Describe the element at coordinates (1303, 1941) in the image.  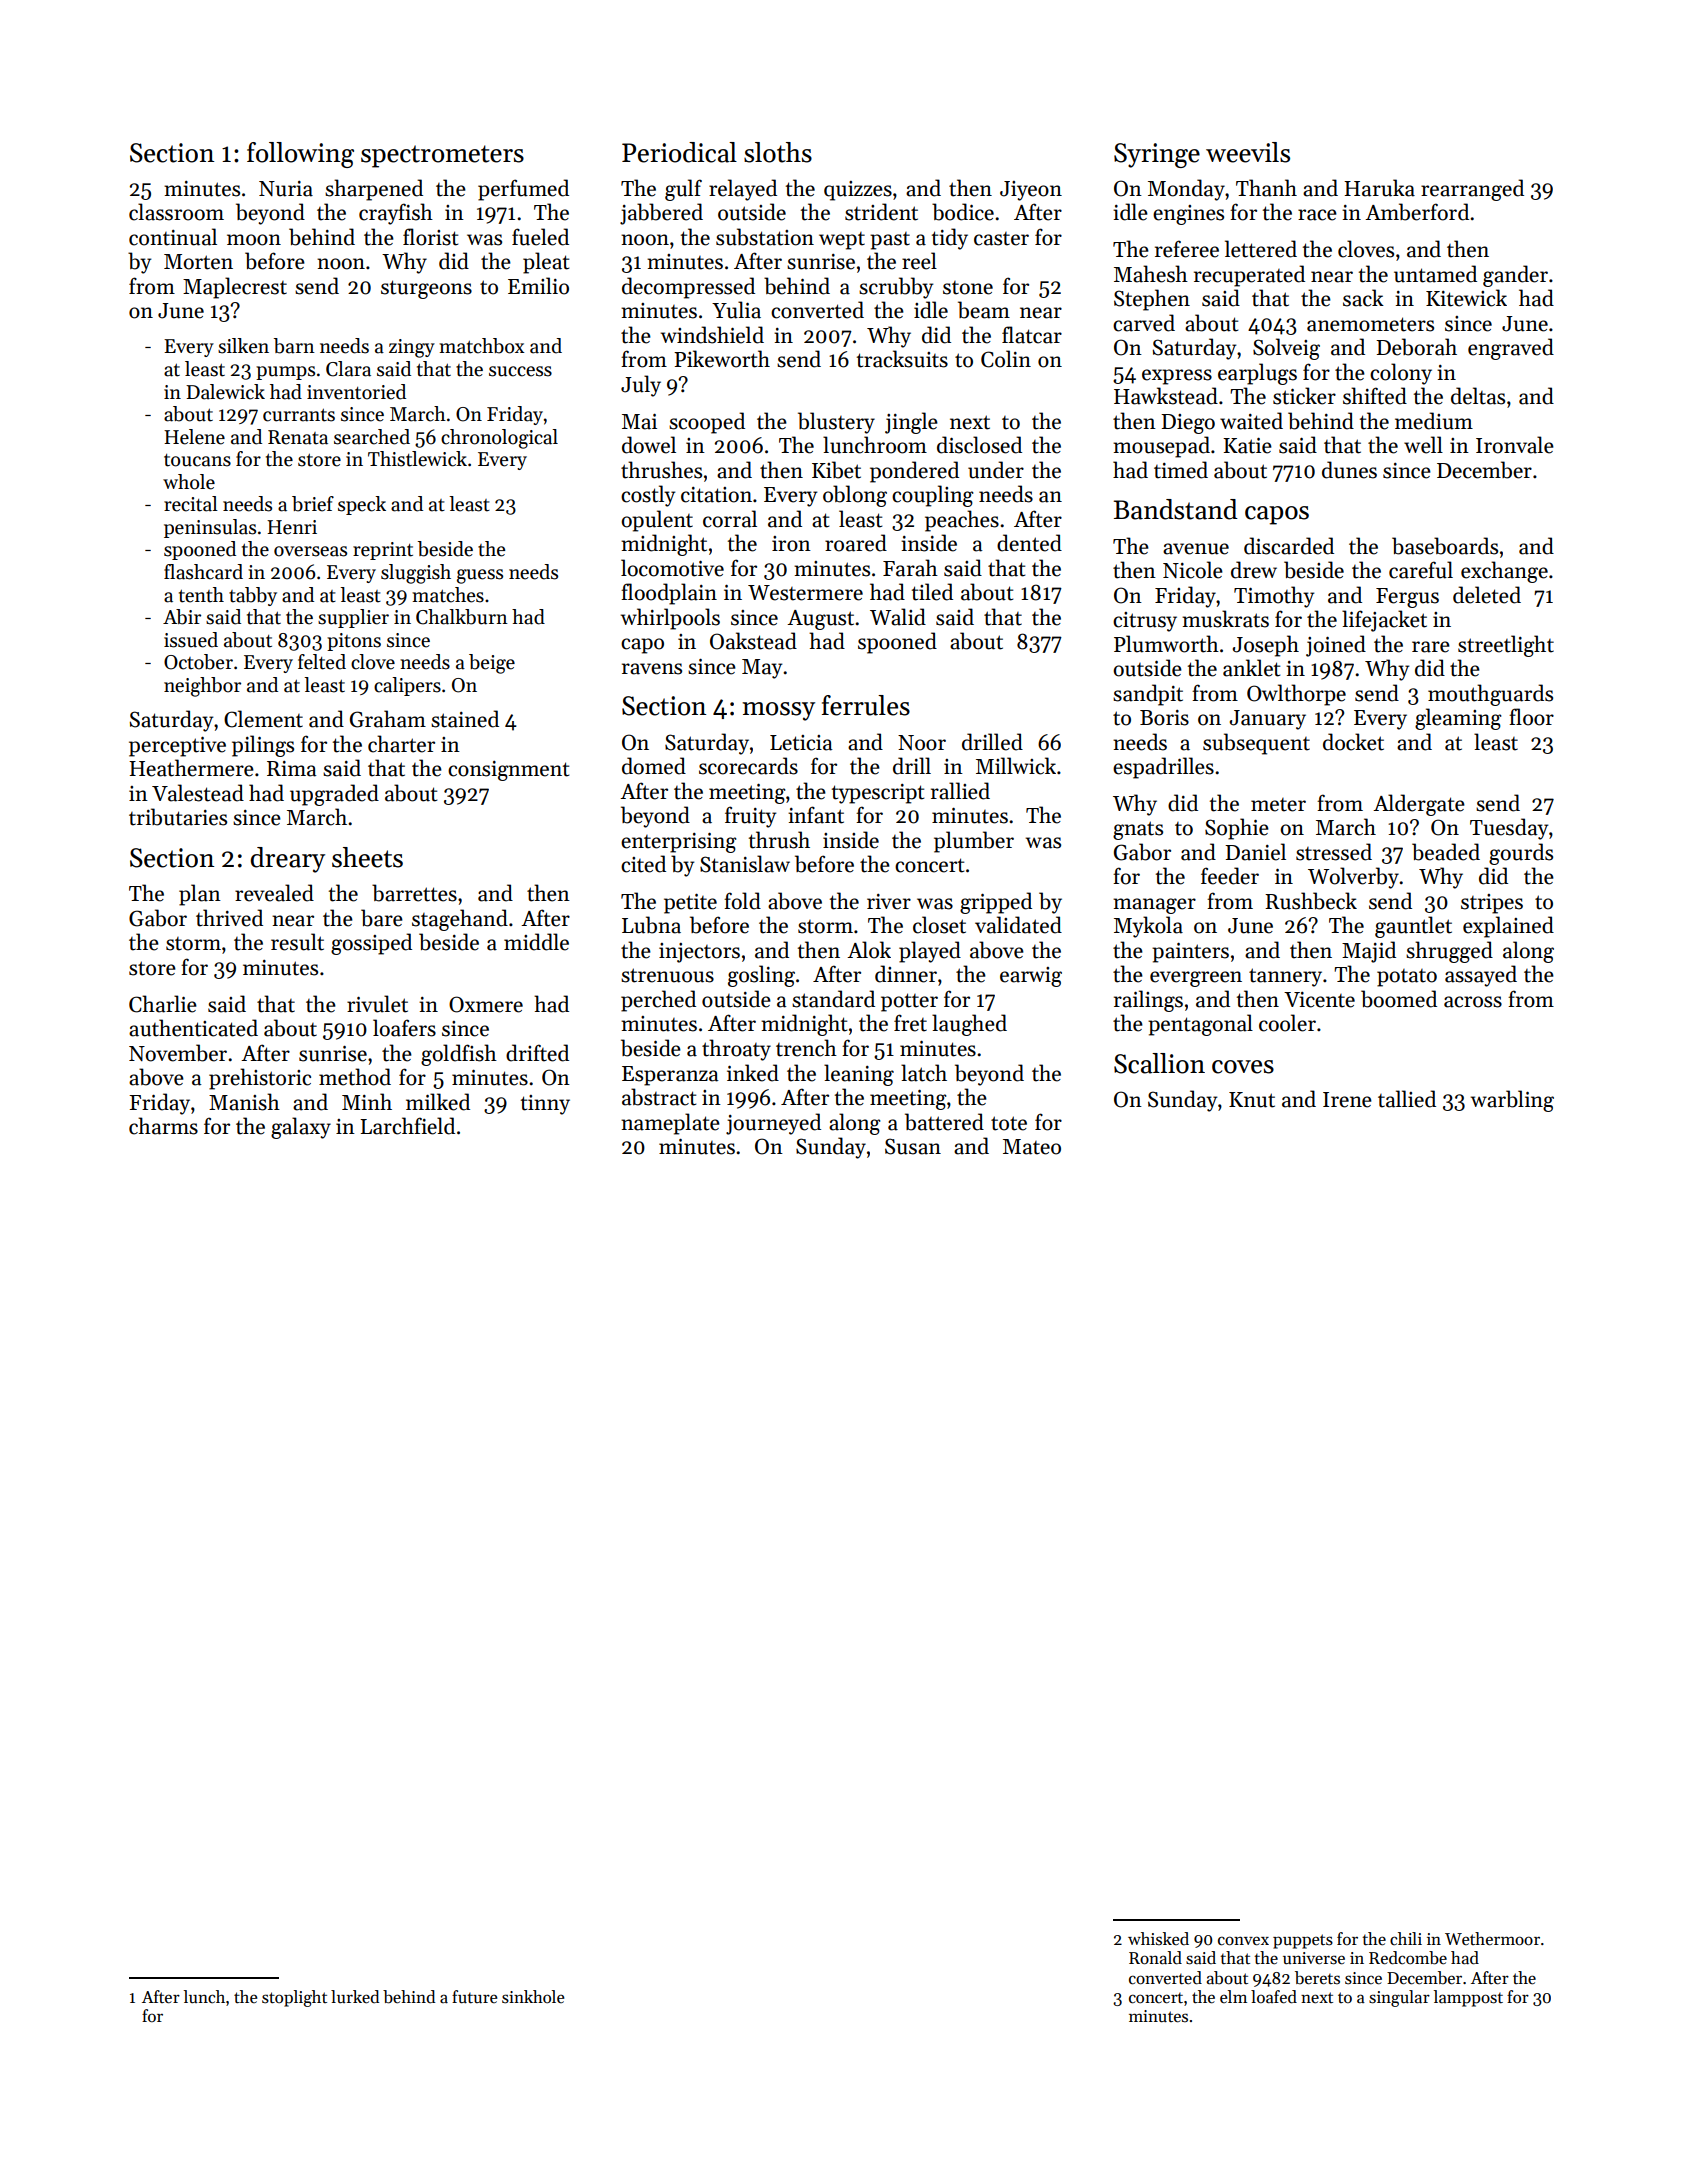
I see `puppets` at that location.
